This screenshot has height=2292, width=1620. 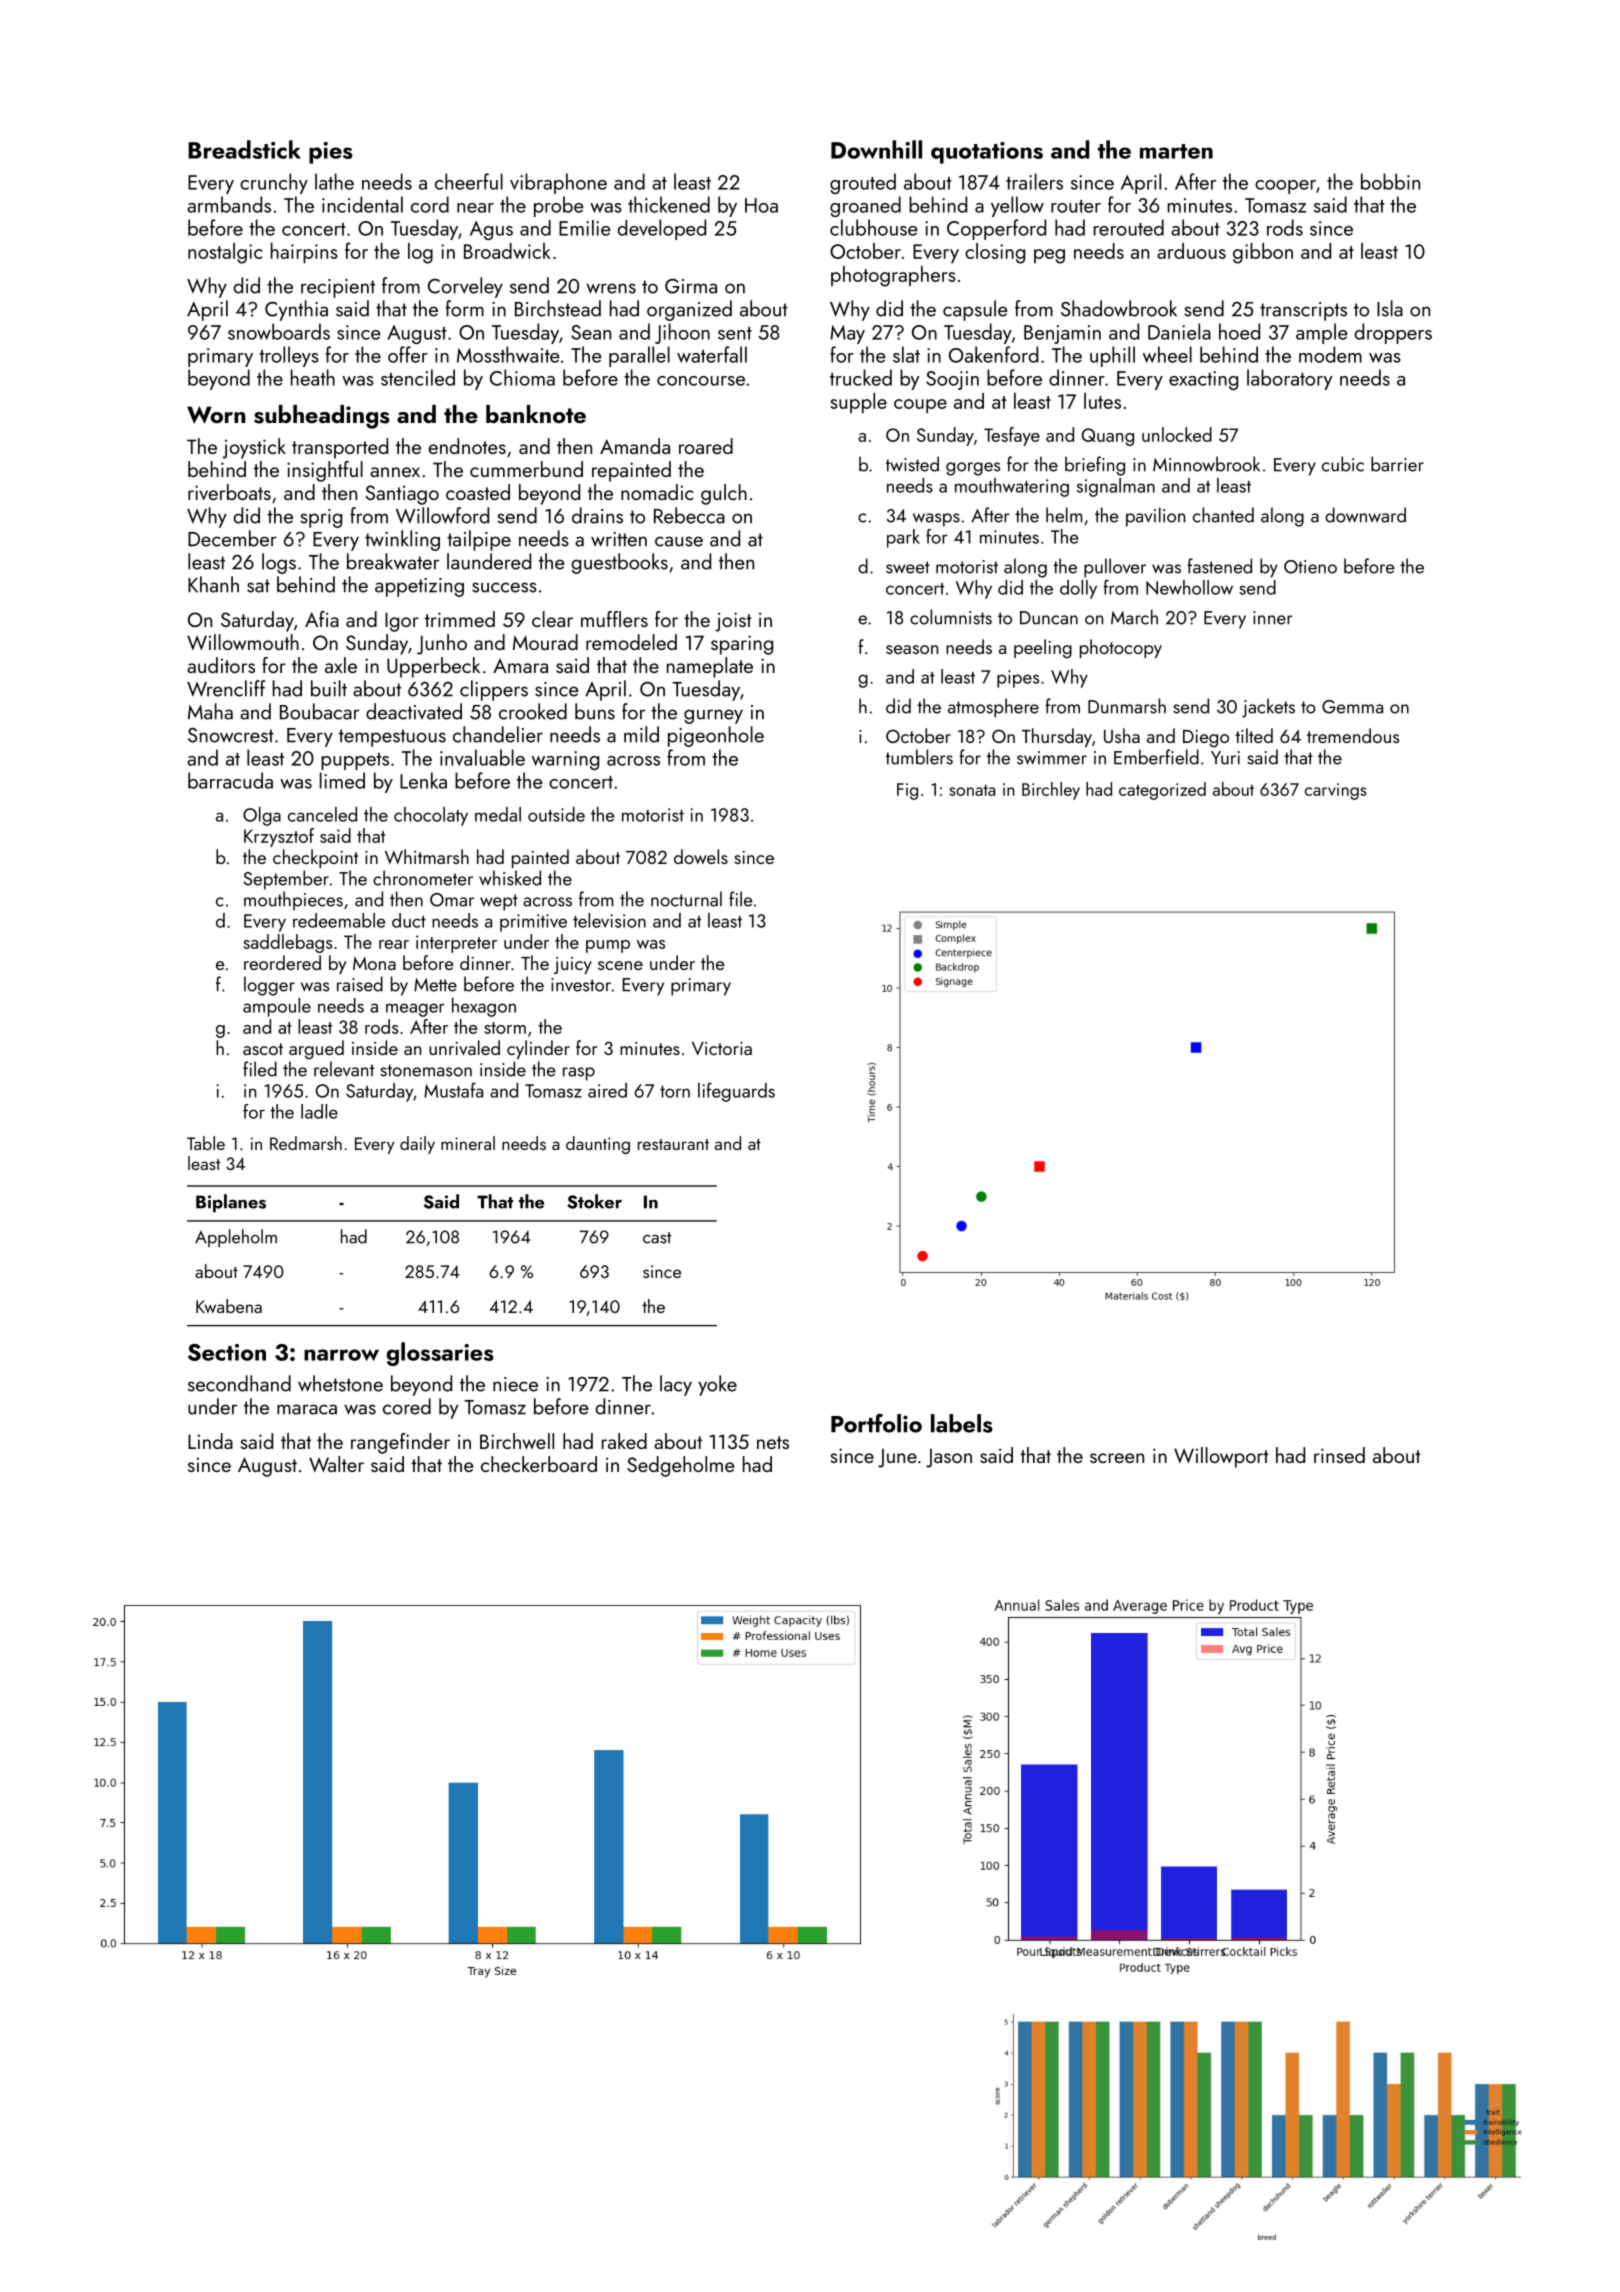 What do you see at coordinates (331, 153) in the screenshot?
I see `pies` at bounding box center [331, 153].
